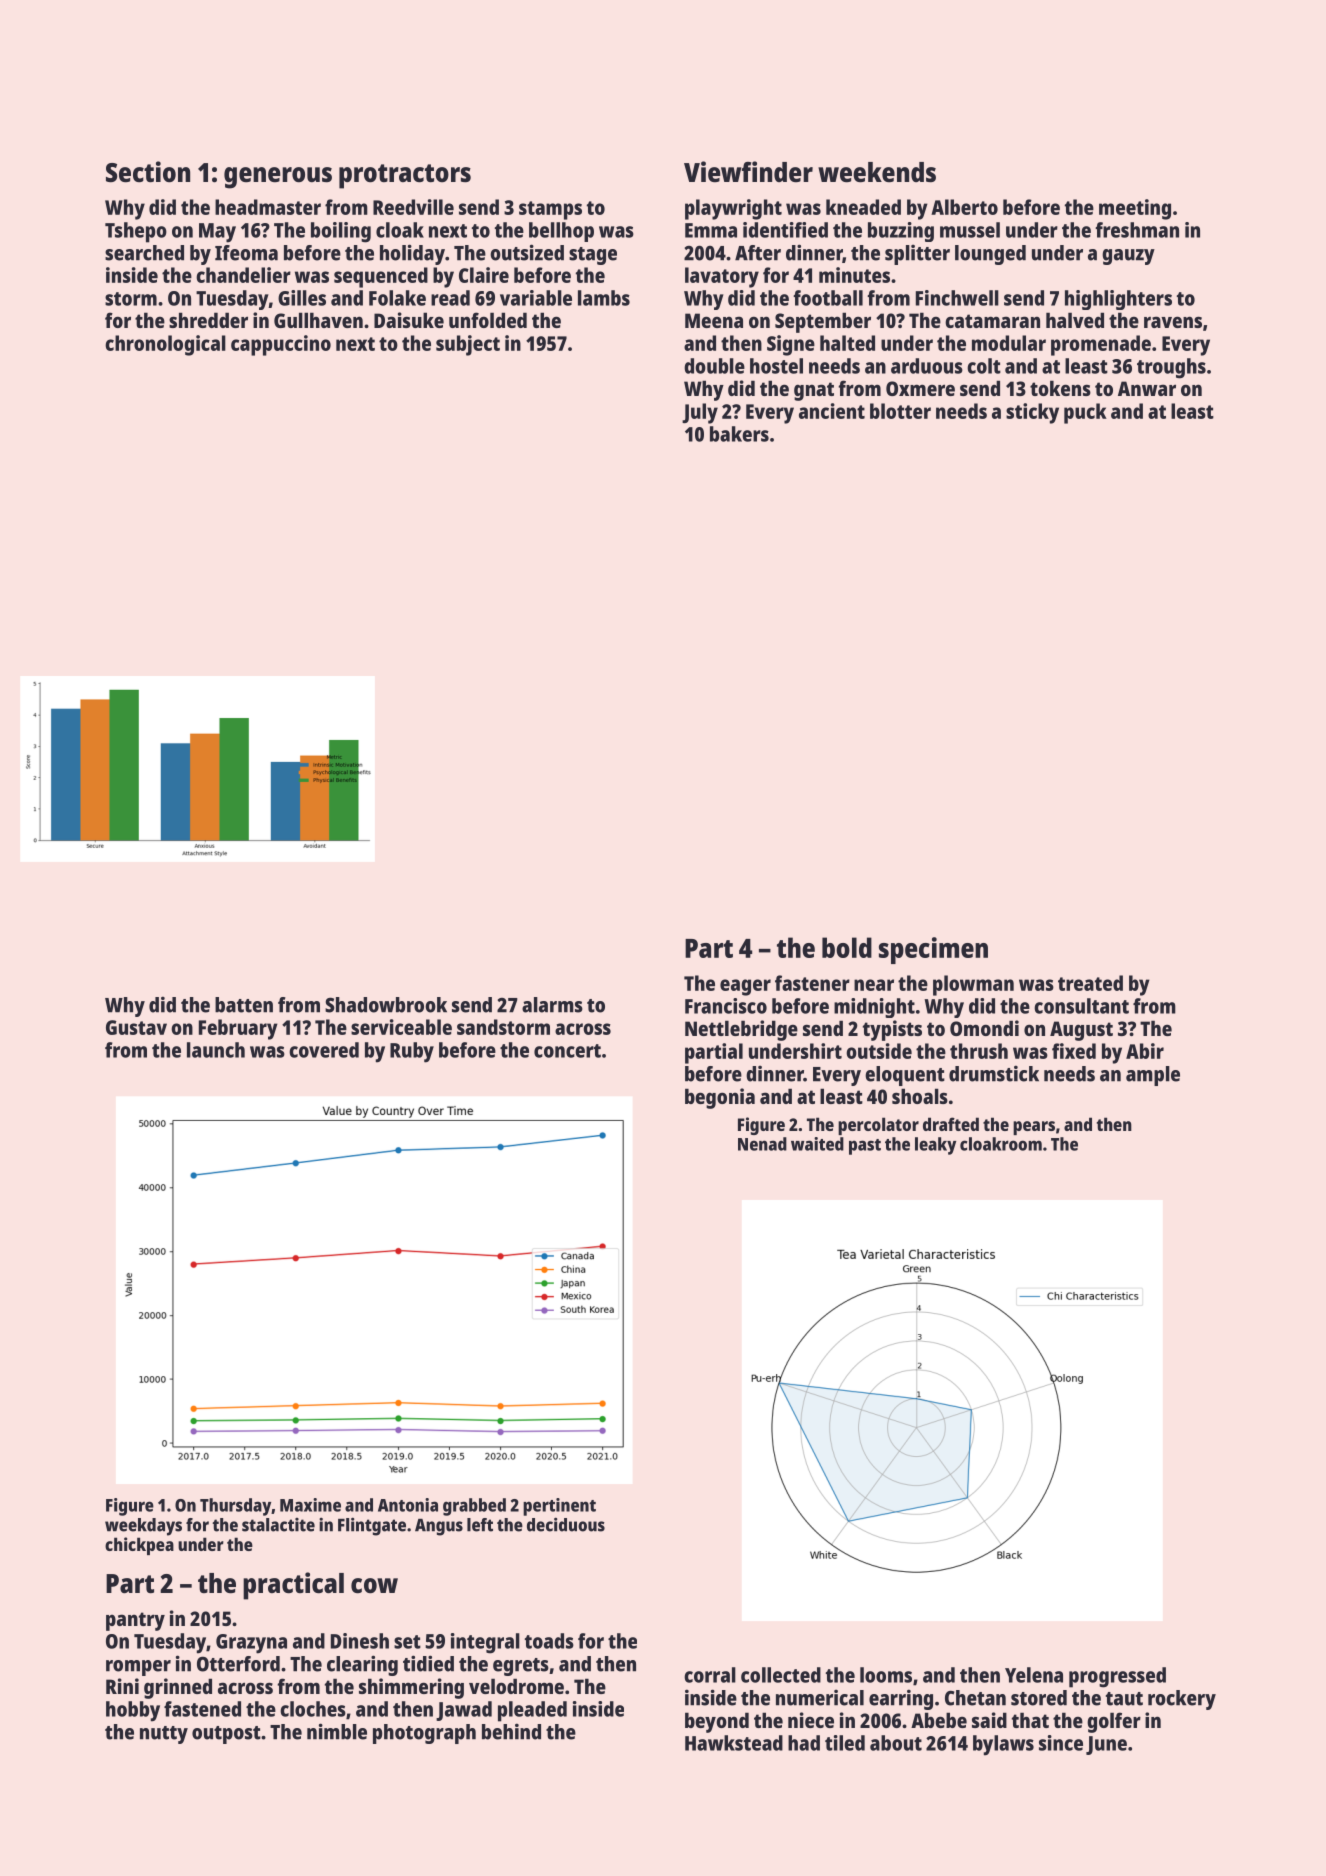  I want to click on double, so click(714, 366).
